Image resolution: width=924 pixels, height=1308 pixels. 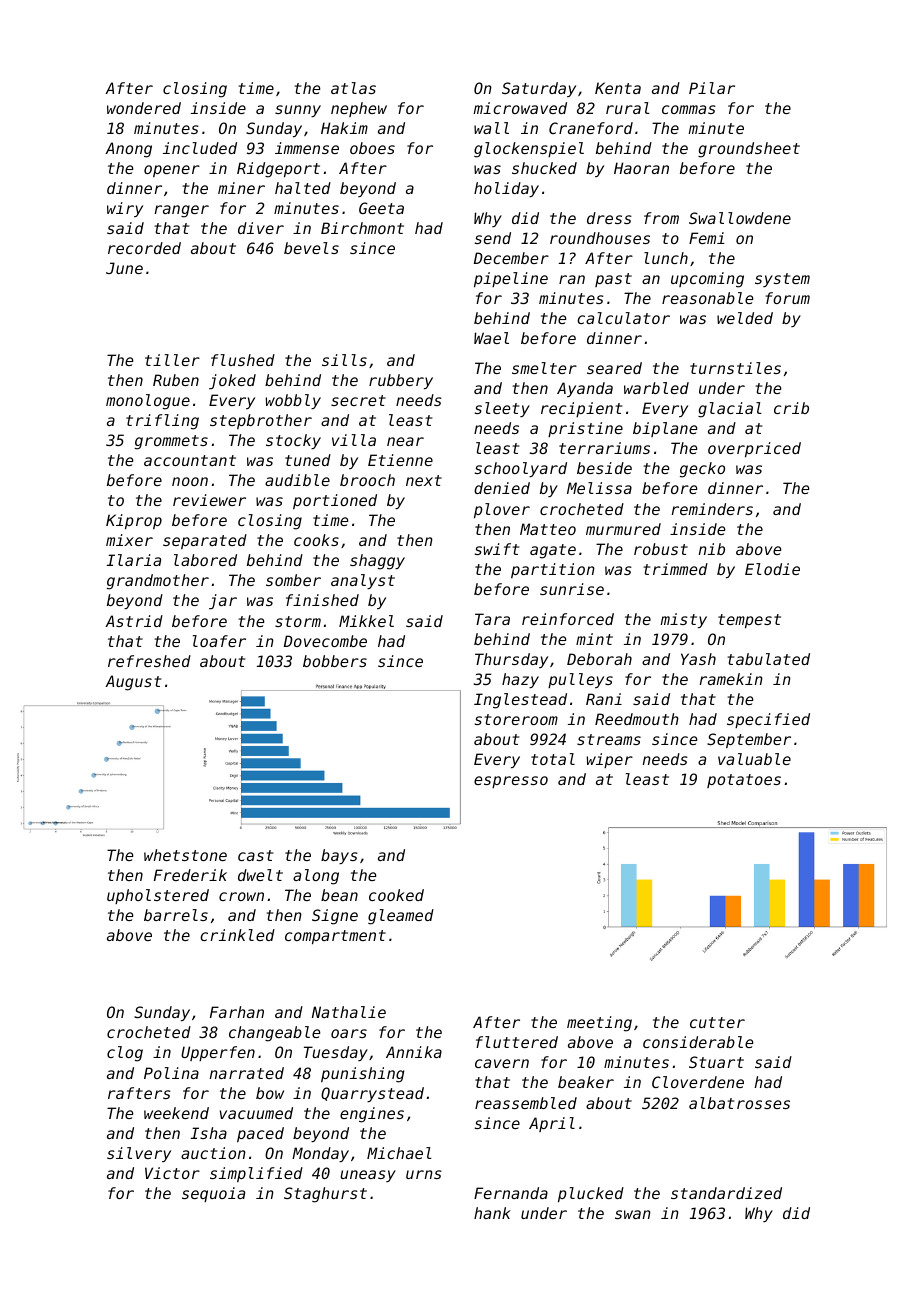 I want to click on bobbers, so click(x=335, y=661).
